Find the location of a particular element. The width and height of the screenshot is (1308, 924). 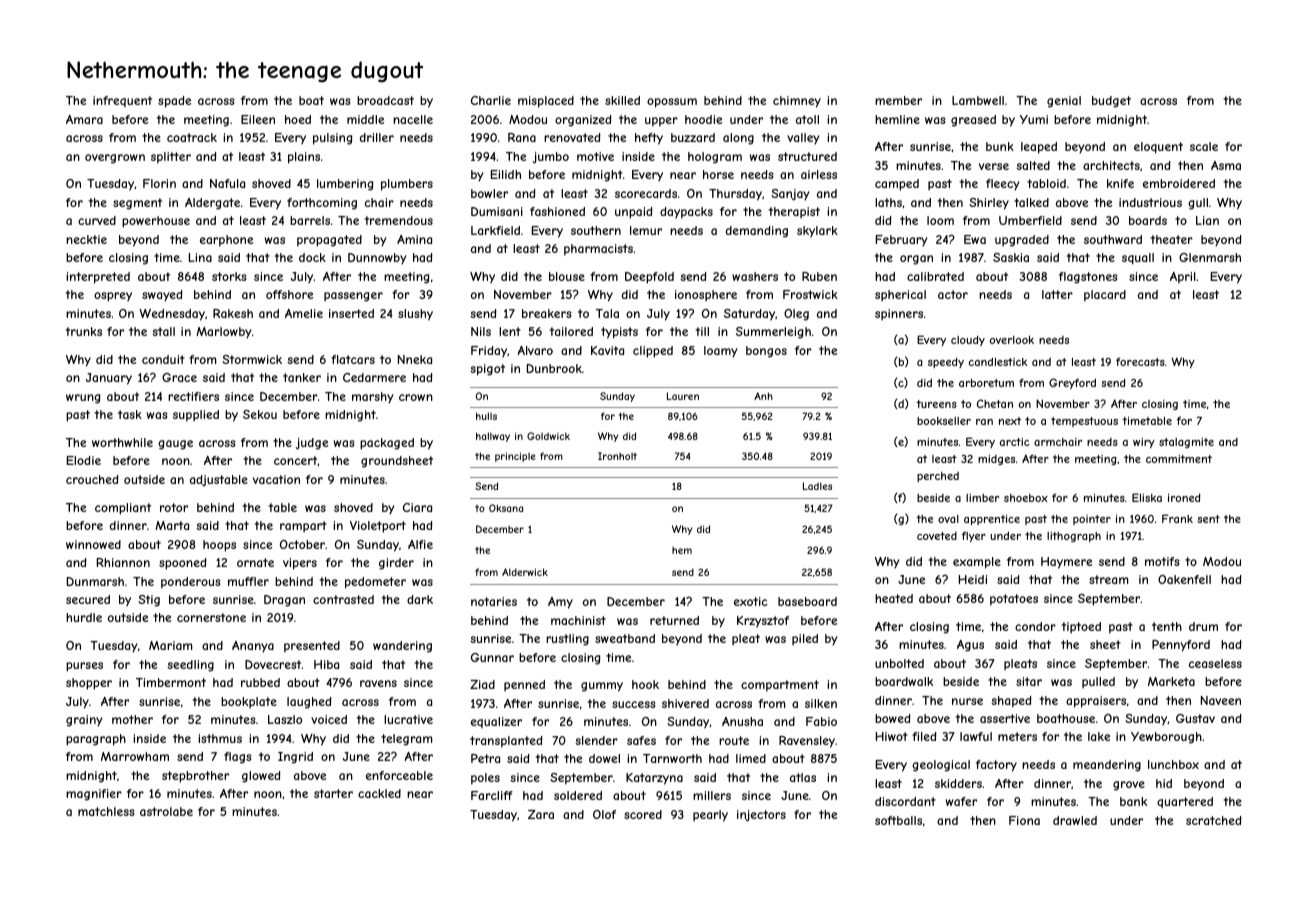

Frostwick is located at coordinates (810, 294).
